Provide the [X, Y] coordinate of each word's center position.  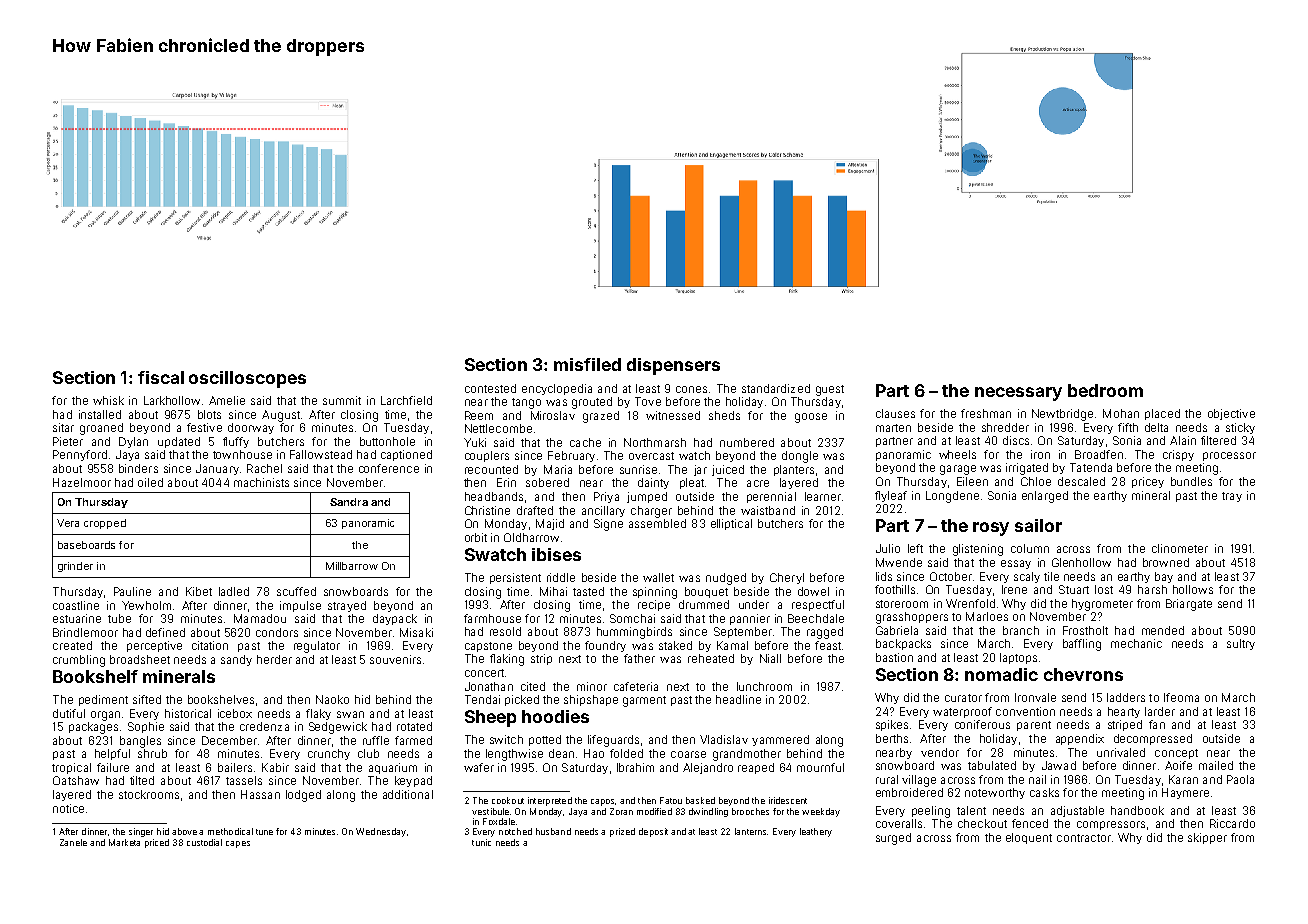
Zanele [73, 842]
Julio [888, 548]
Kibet [199, 591]
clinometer [1180, 548]
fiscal [161, 377]
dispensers [673, 366]
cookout [508, 800]
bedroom [1105, 390]
